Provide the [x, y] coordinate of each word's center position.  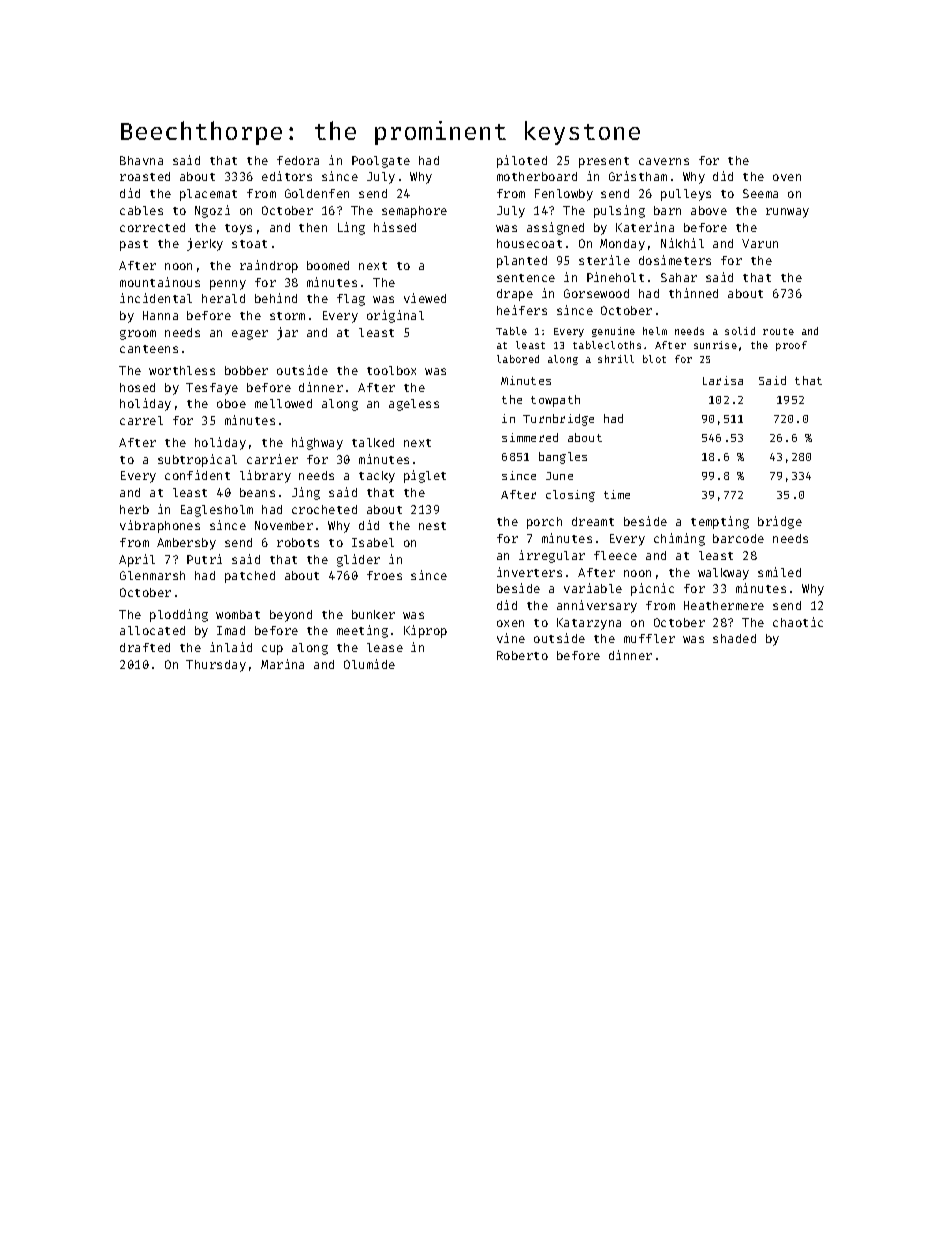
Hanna [160, 315]
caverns [664, 161]
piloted [522, 161]
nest [432, 526]
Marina [282, 664]
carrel [141, 420]
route [778, 331]
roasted [145, 176]
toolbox [391, 370]
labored [518, 359]
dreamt [593, 521]
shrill [616, 359]
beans [257, 492]
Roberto [522, 655]
